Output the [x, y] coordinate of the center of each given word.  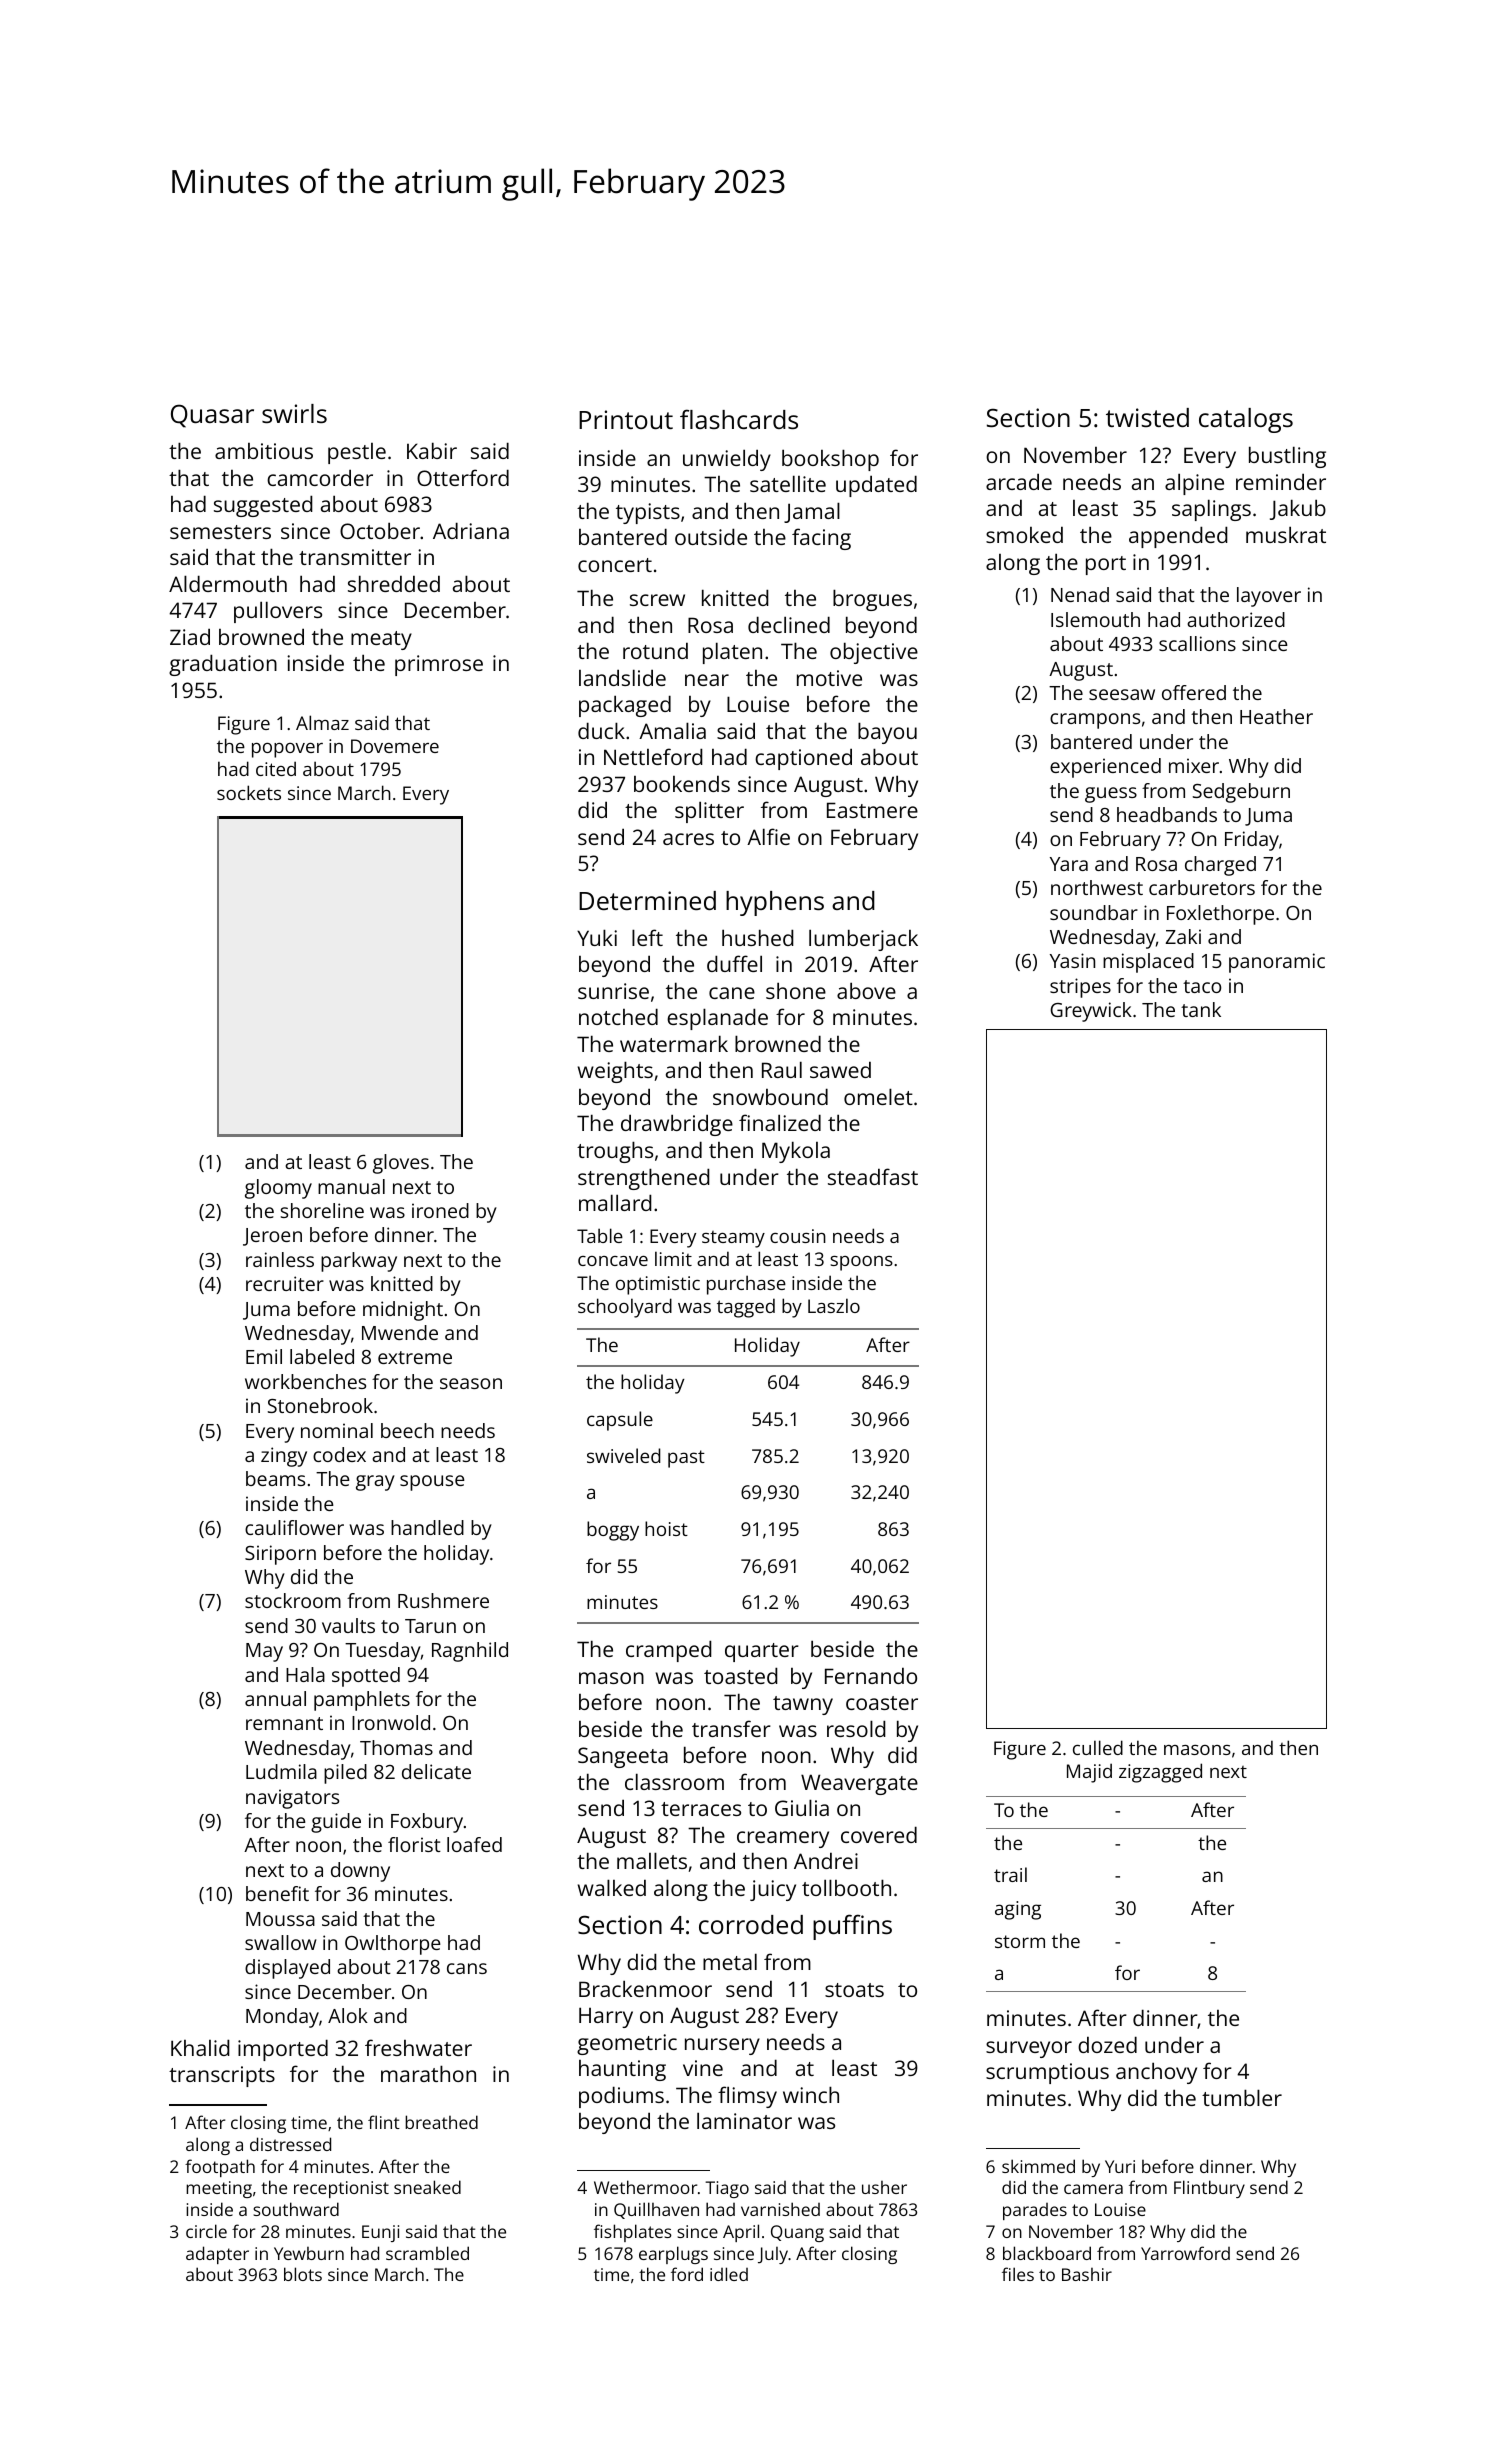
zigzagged [1160, 1773]
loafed [474, 1844]
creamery [783, 1839]
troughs [615, 1152]
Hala [305, 1674]
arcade [1019, 481]
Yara [1069, 864]
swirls [294, 413]
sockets [249, 792]
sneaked [427, 2187]
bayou [887, 733]
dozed [1107, 2044]
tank [1201, 1009]
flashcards [739, 419]
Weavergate [859, 1784]
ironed [440, 1210]
